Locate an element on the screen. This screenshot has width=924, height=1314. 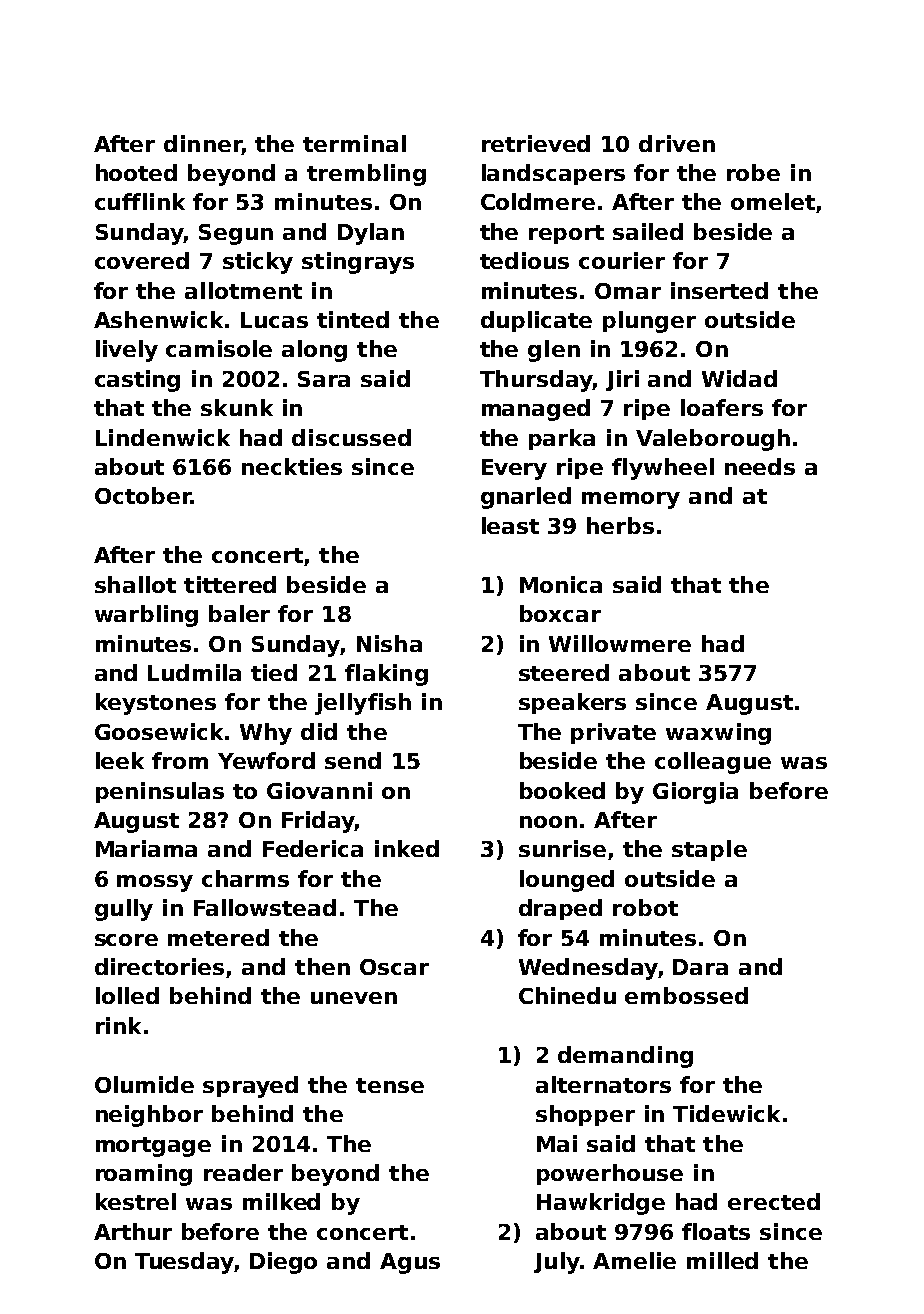
booked is located at coordinates (562, 790).
